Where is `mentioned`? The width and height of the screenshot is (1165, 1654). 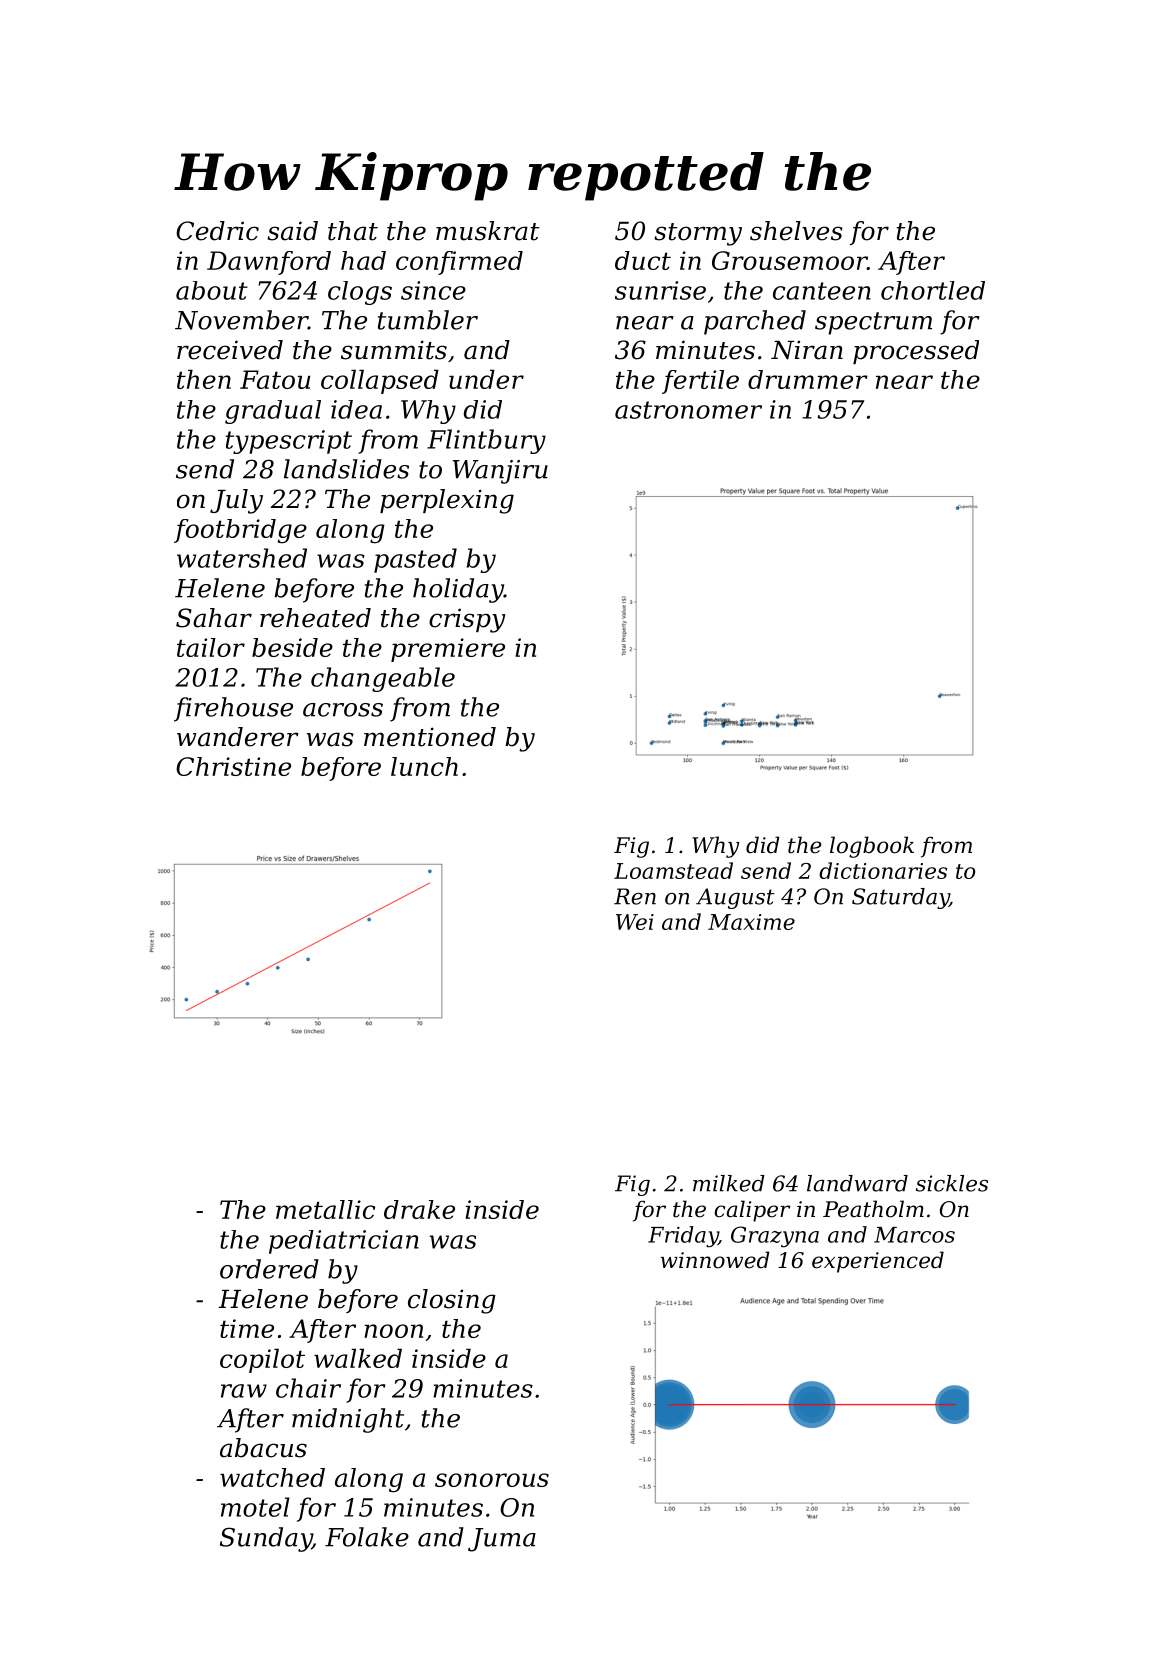
mentioned is located at coordinates (430, 737).
